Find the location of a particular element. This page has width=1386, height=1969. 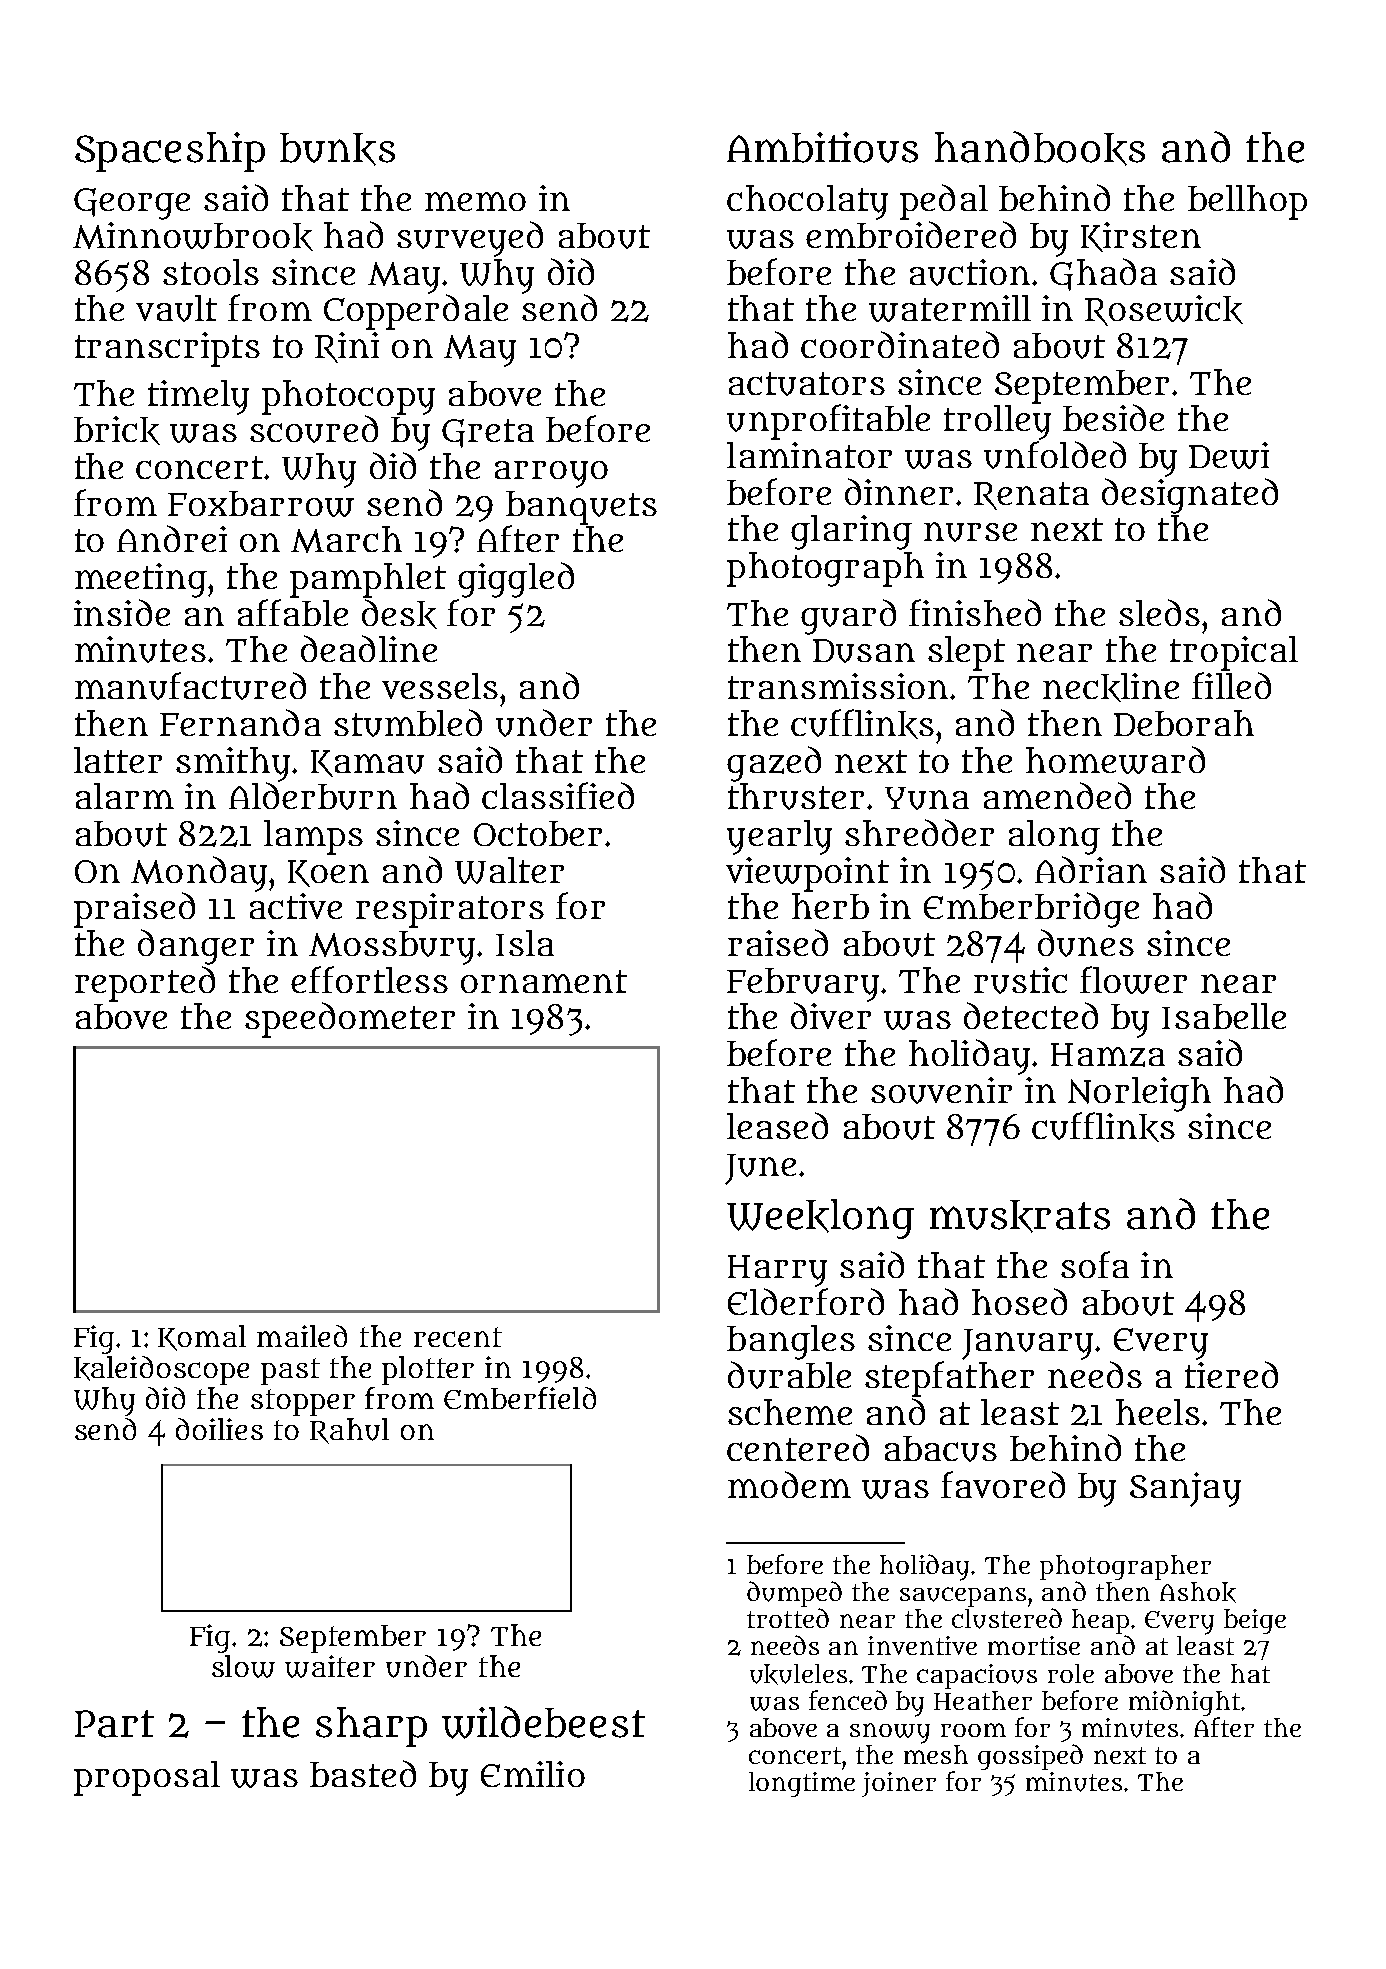

ornament is located at coordinates (544, 981).
